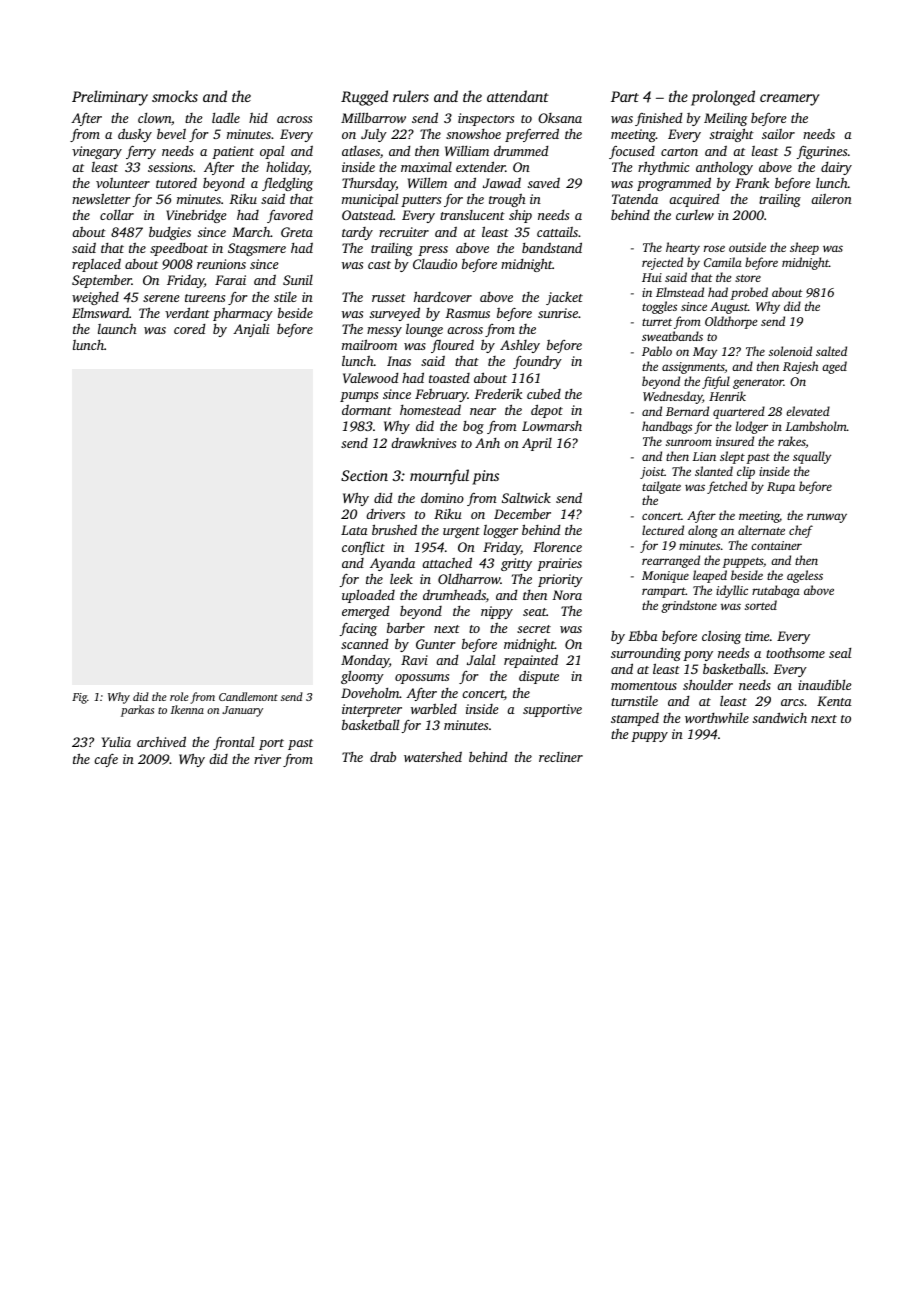 The image size is (924, 1308). Describe the element at coordinates (671, 561) in the screenshot. I see `rearranged` at that location.
